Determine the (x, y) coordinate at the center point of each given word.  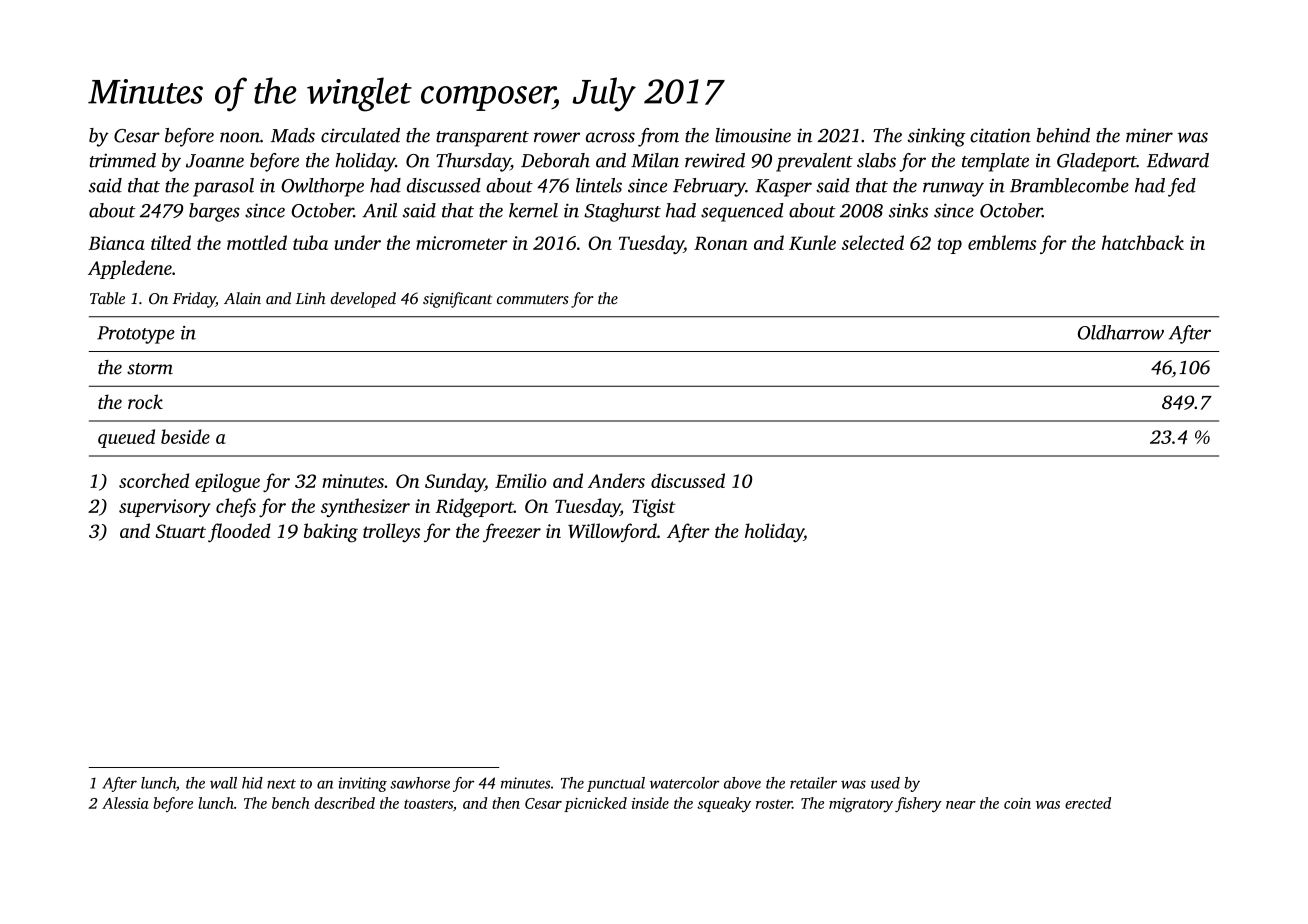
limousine (753, 135)
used (885, 783)
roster (774, 804)
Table (107, 298)
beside (185, 436)
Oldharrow (1121, 332)
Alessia (125, 803)
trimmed (122, 160)
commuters (533, 299)
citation (1000, 135)
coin (1017, 803)
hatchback (1143, 242)
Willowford (612, 532)
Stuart (180, 531)
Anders (616, 480)
